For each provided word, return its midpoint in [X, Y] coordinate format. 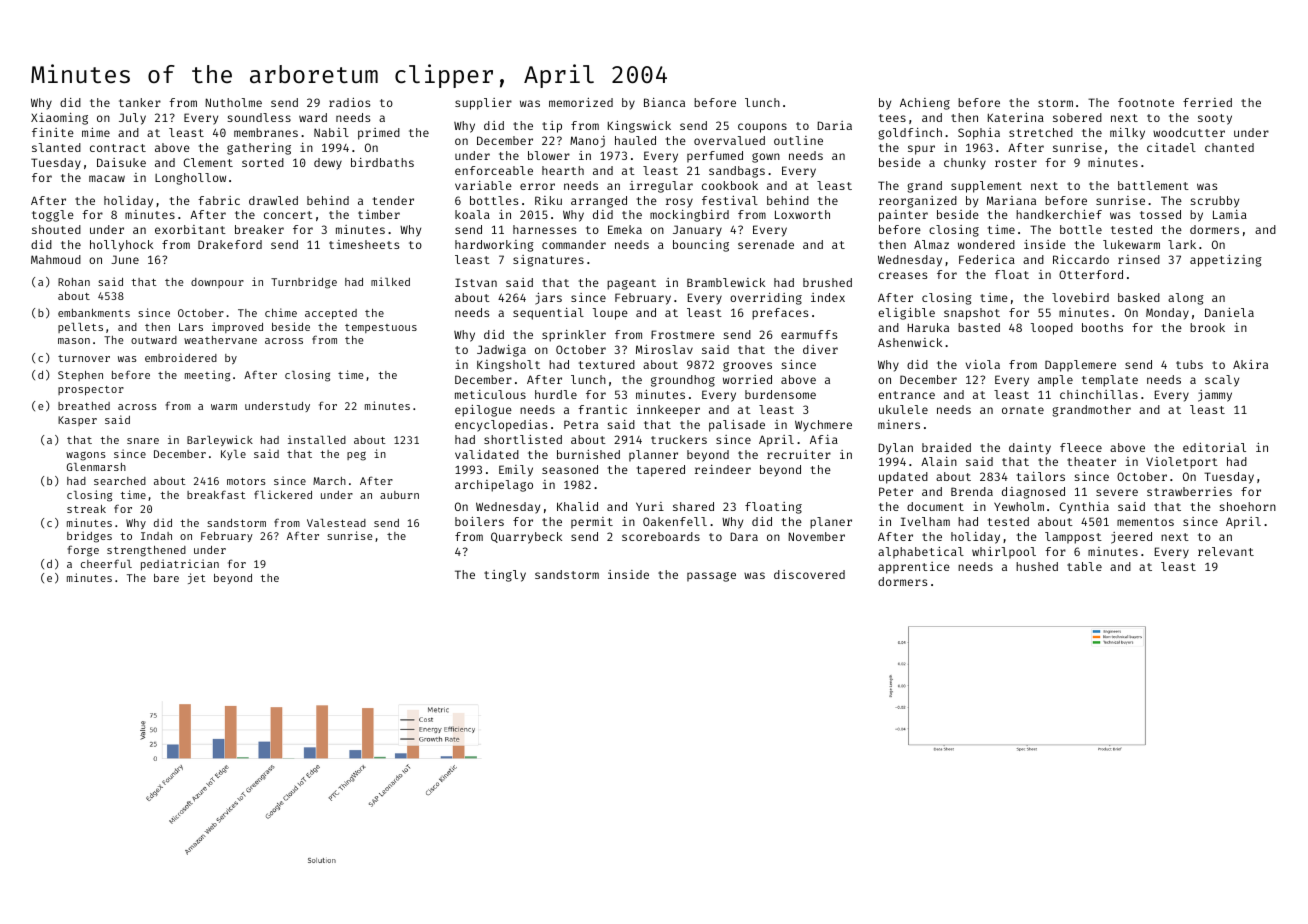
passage [711, 577]
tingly [505, 576]
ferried [1207, 102]
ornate [1023, 410]
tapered [661, 471]
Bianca [664, 102]
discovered [809, 574]
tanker [140, 102]
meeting [207, 376]
